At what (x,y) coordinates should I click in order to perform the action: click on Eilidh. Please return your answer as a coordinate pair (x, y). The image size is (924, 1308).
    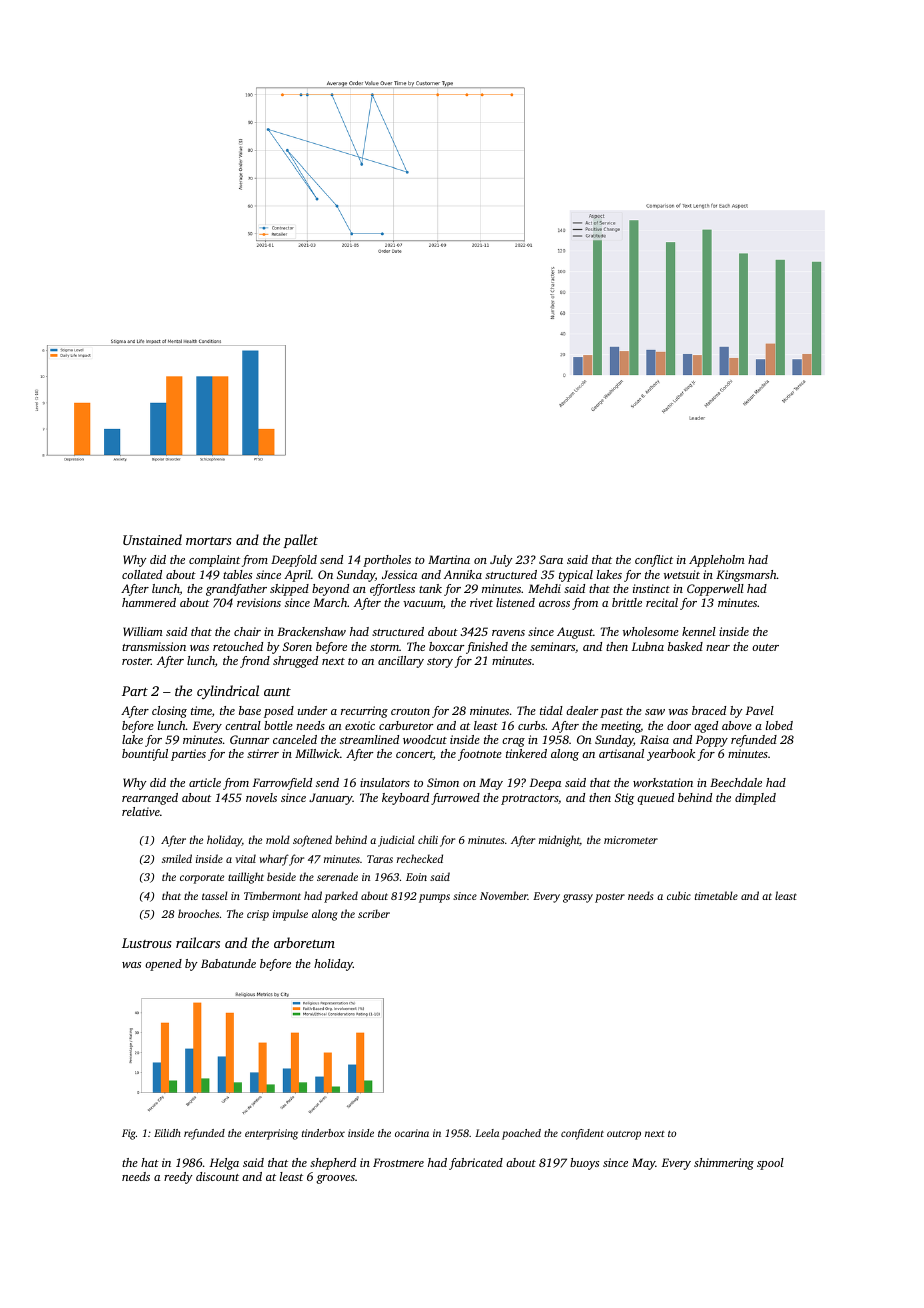
    Looking at the image, I should click on (167, 1133).
